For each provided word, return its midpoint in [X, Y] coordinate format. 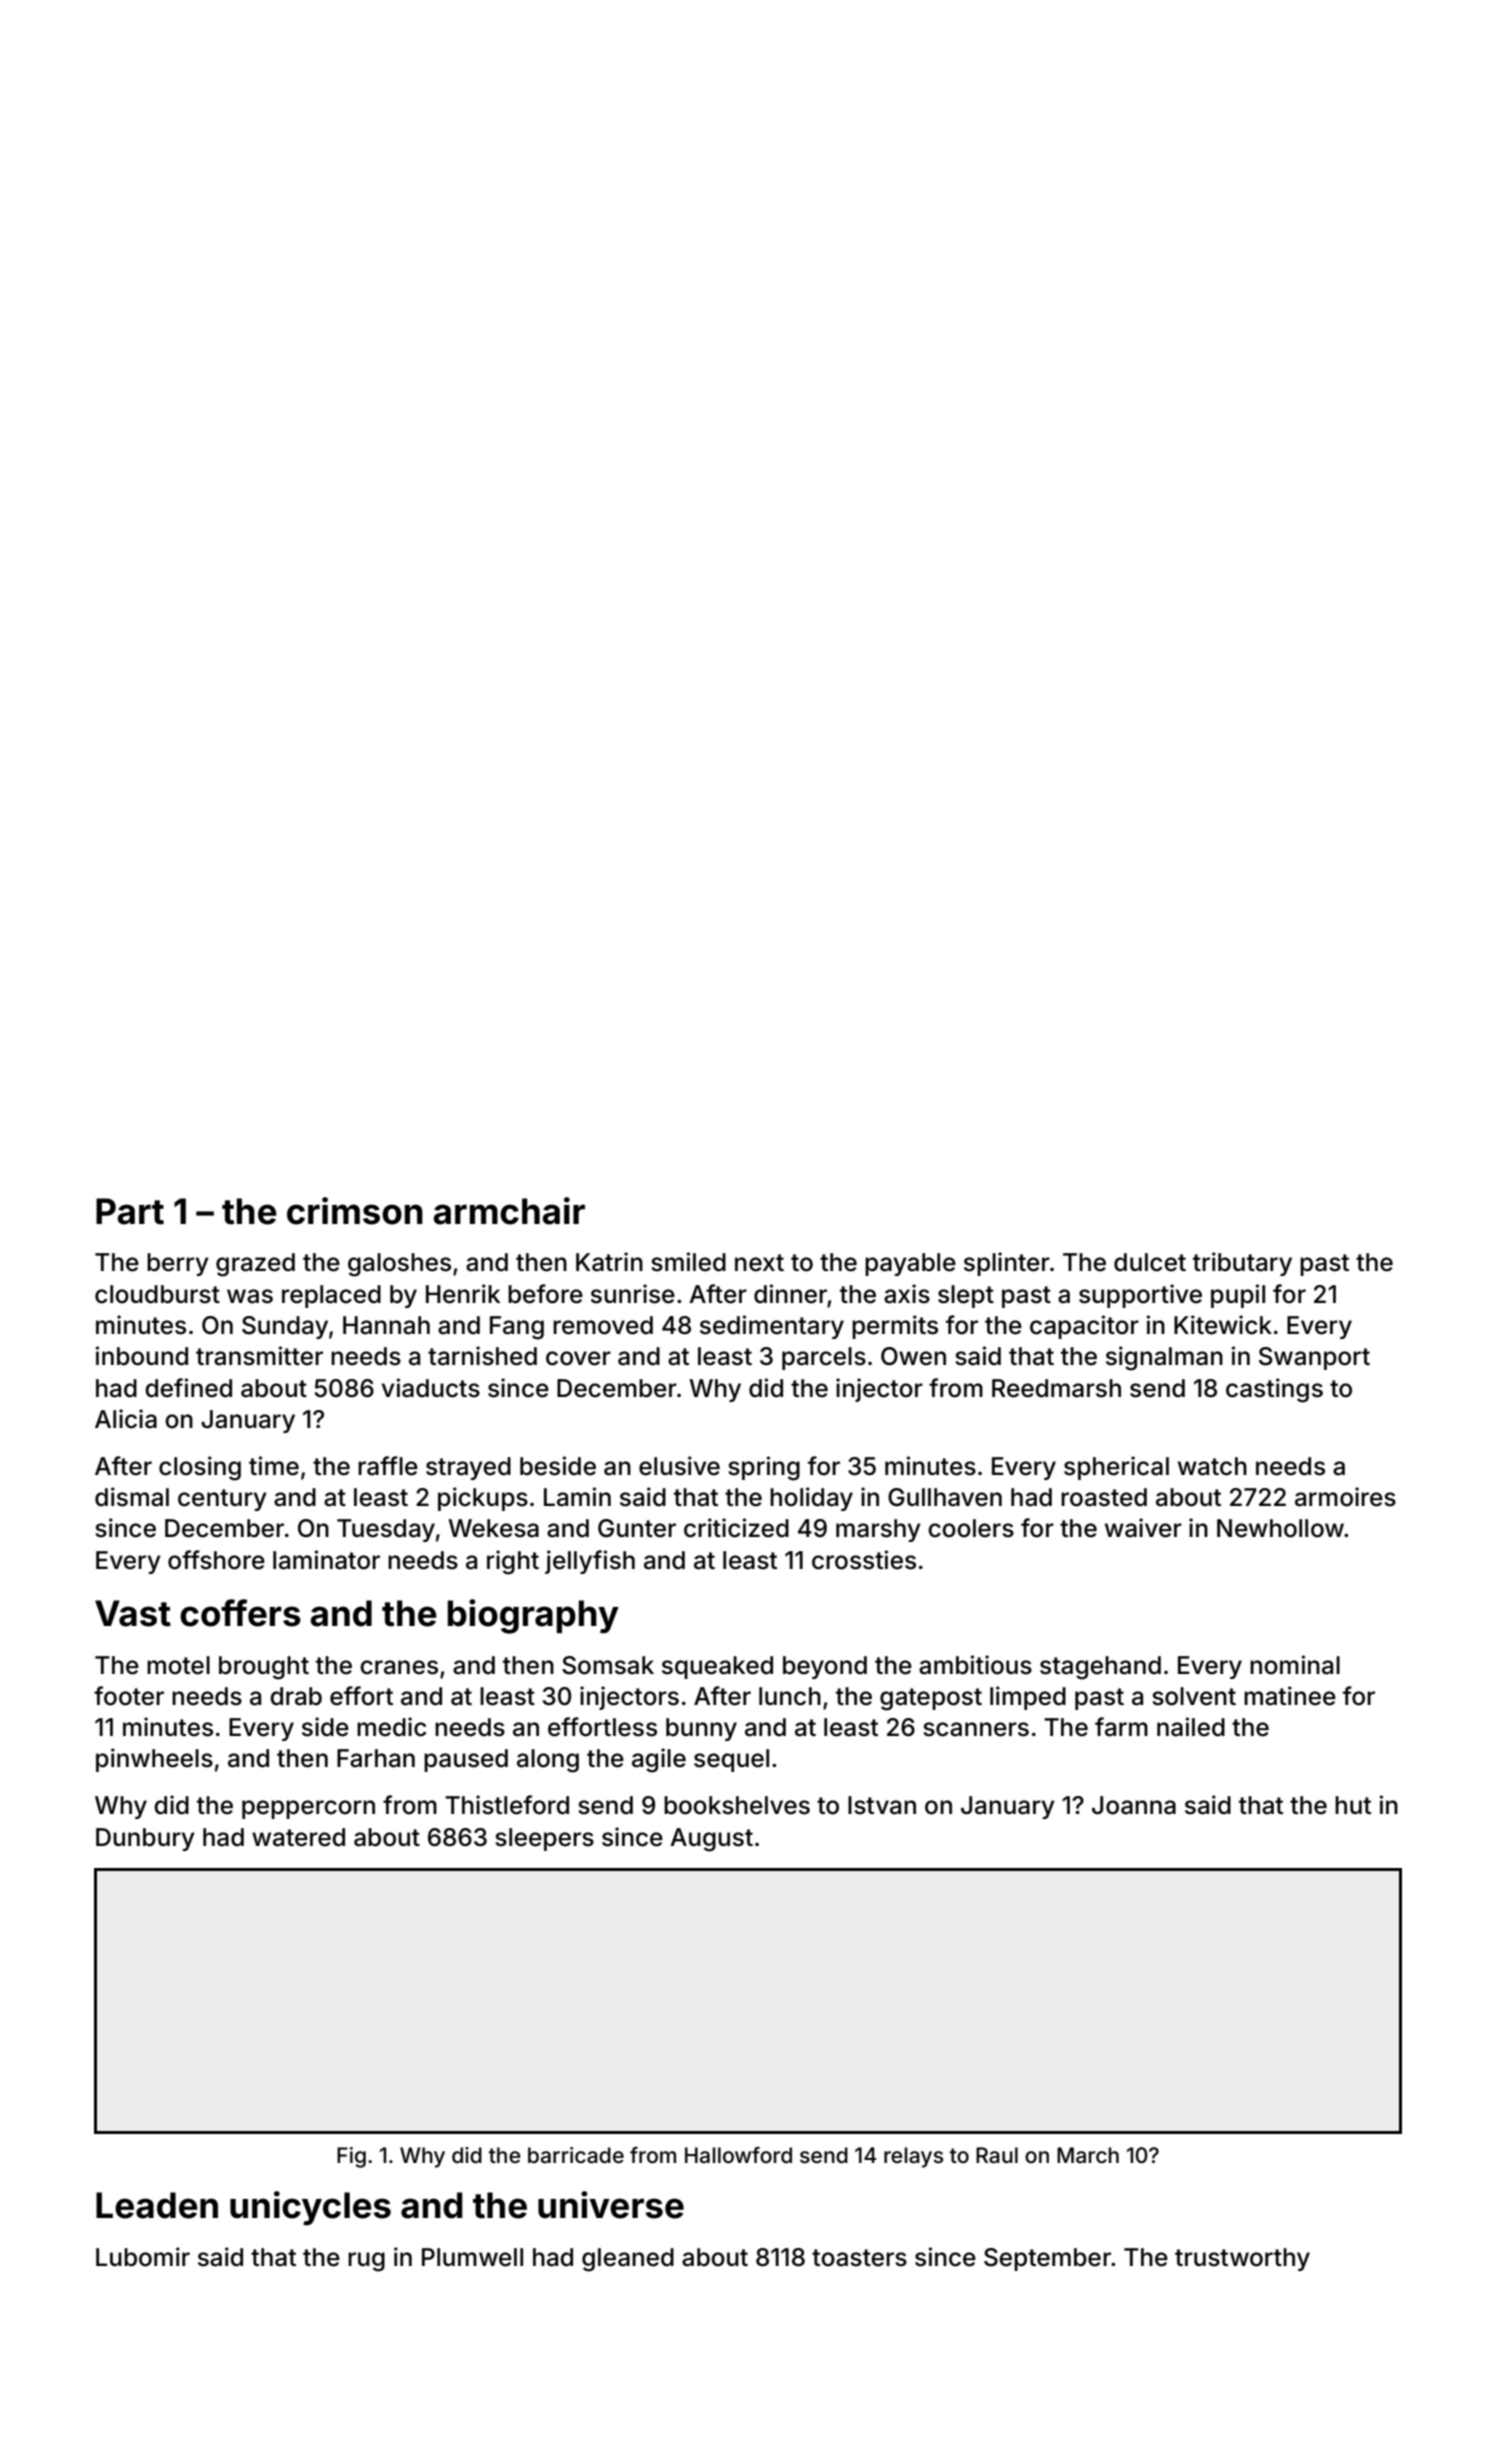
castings [1274, 1390]
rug [366, 2262]
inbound [142, 1356]
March [1088, 2155]
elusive [679, 1466]
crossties [864, 1560]
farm [1121, 1727]
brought [264, 1668]
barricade [576, 2155]
